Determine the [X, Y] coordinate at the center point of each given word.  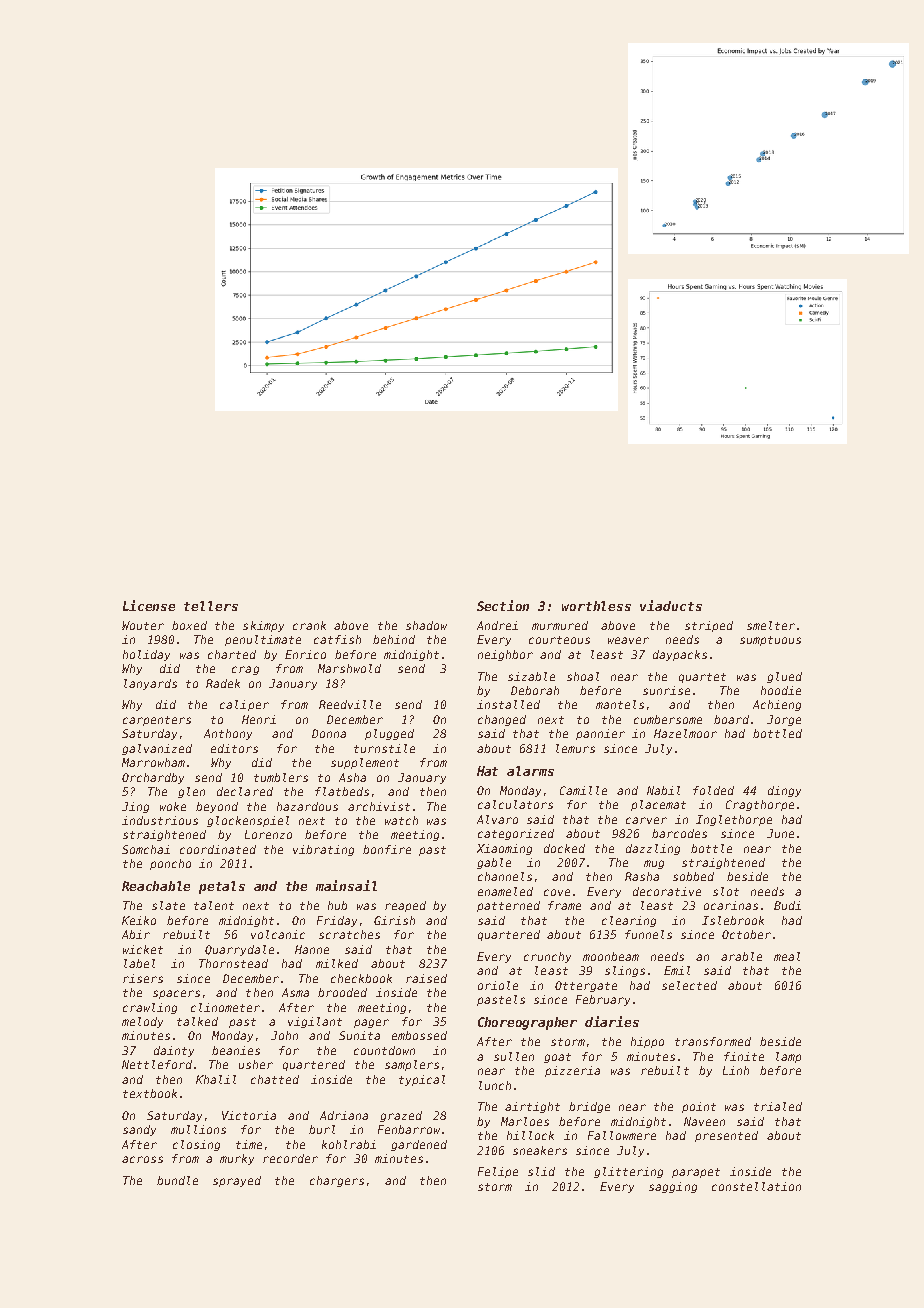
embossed [419, 1035]
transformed [713, 1041]
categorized [516, 834]
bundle [177, 1180]
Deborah [535, 690]
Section [503, 605]
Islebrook [733, 920]
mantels [620, 704]
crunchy [547, 957]
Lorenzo [268, 834]
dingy [784, 791]
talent [214, 905]
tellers [211, 606]
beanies [236, 1050]
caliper [244, 705]
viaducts [671, 605]
